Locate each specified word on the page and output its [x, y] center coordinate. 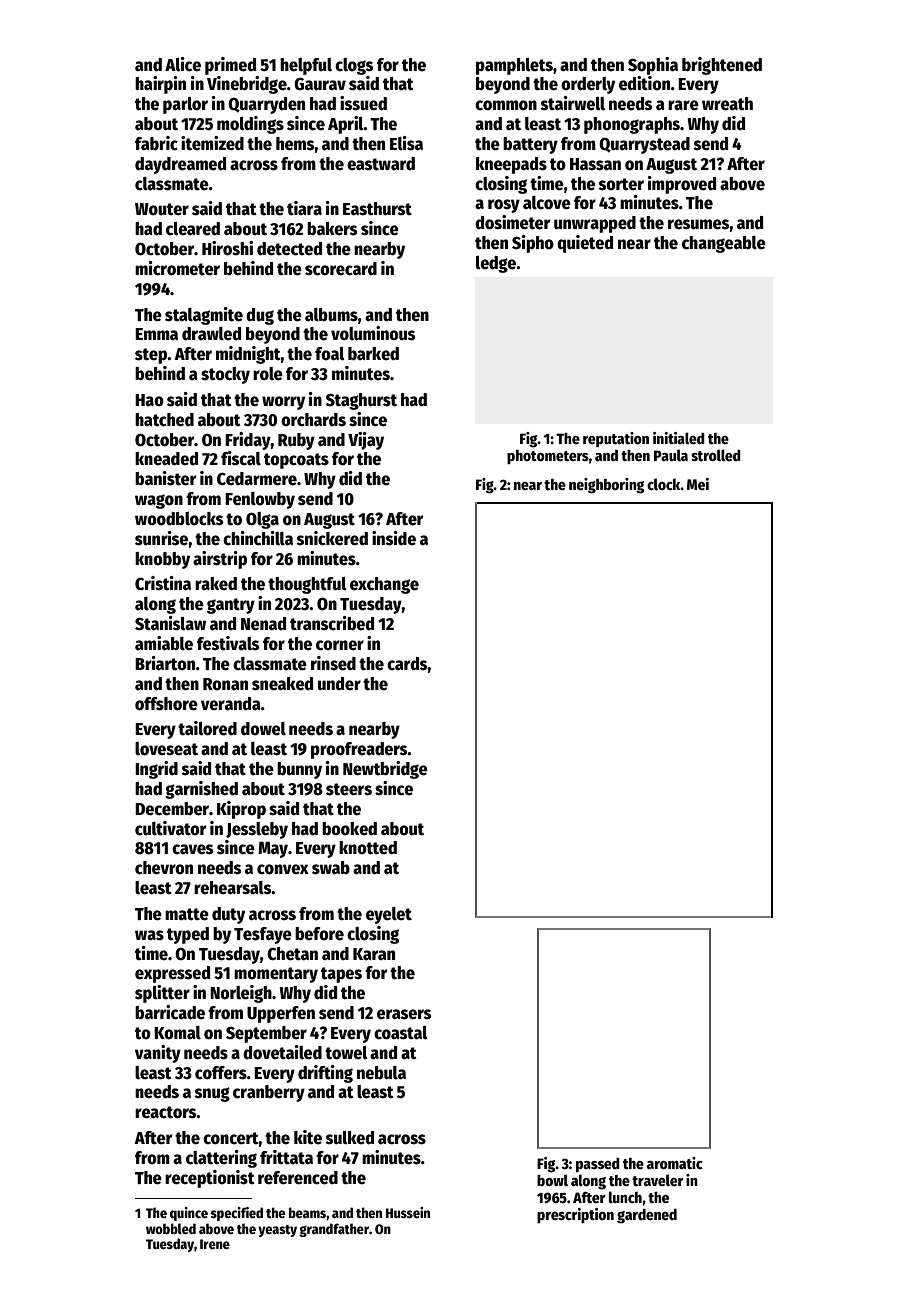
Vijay [366, 441]
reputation [616, 439]
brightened [722, 66]
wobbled [171, 1228]
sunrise [162, 538]
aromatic [675, 1163]
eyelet [389, 915]
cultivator [170, 828]
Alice [183, 64]
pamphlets [514, 66]
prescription [575, 1215]
